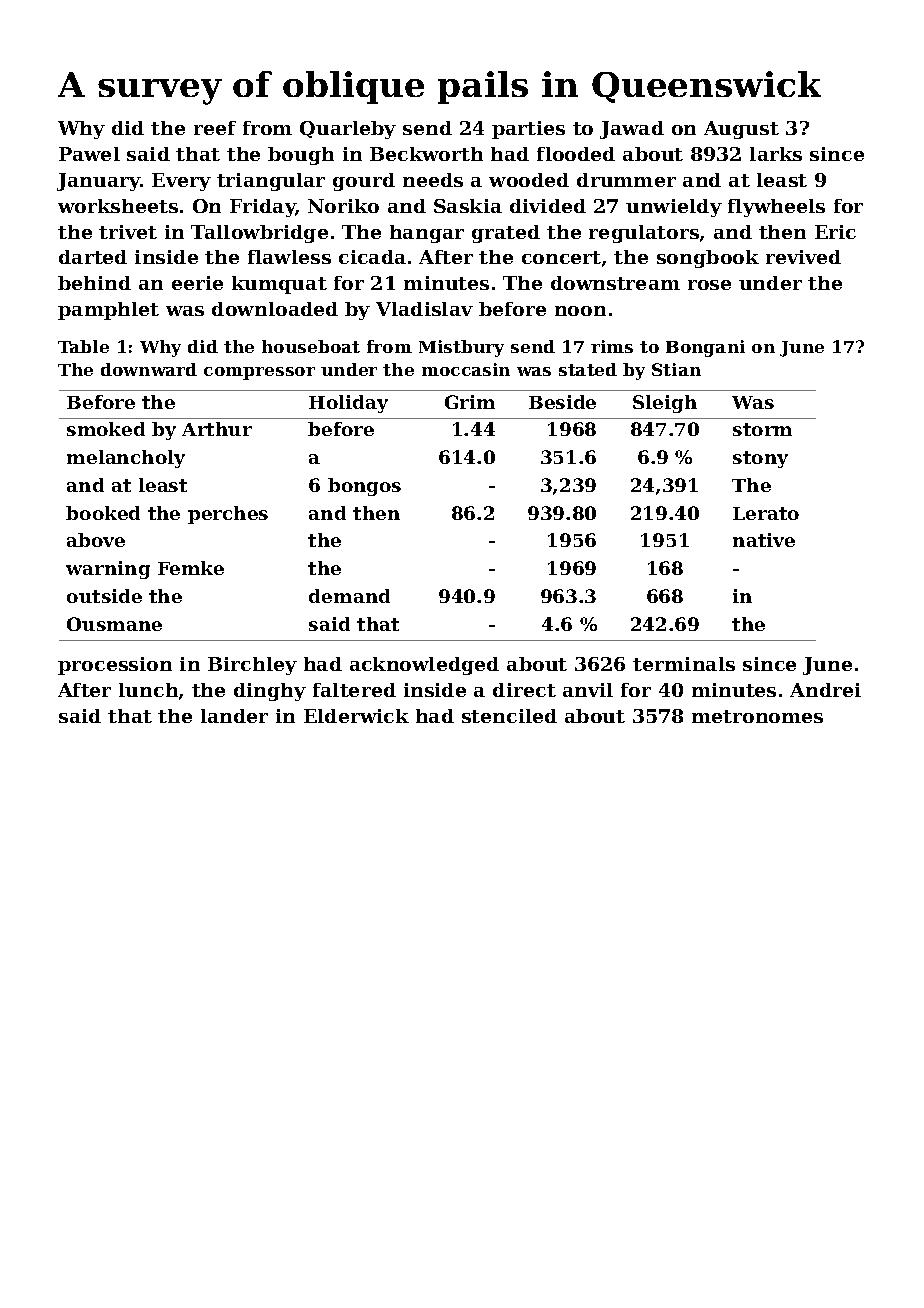  What do you see at coordinates (108, 311) in the page?
I see `pamphlet` at bounding box center [108, 311].
